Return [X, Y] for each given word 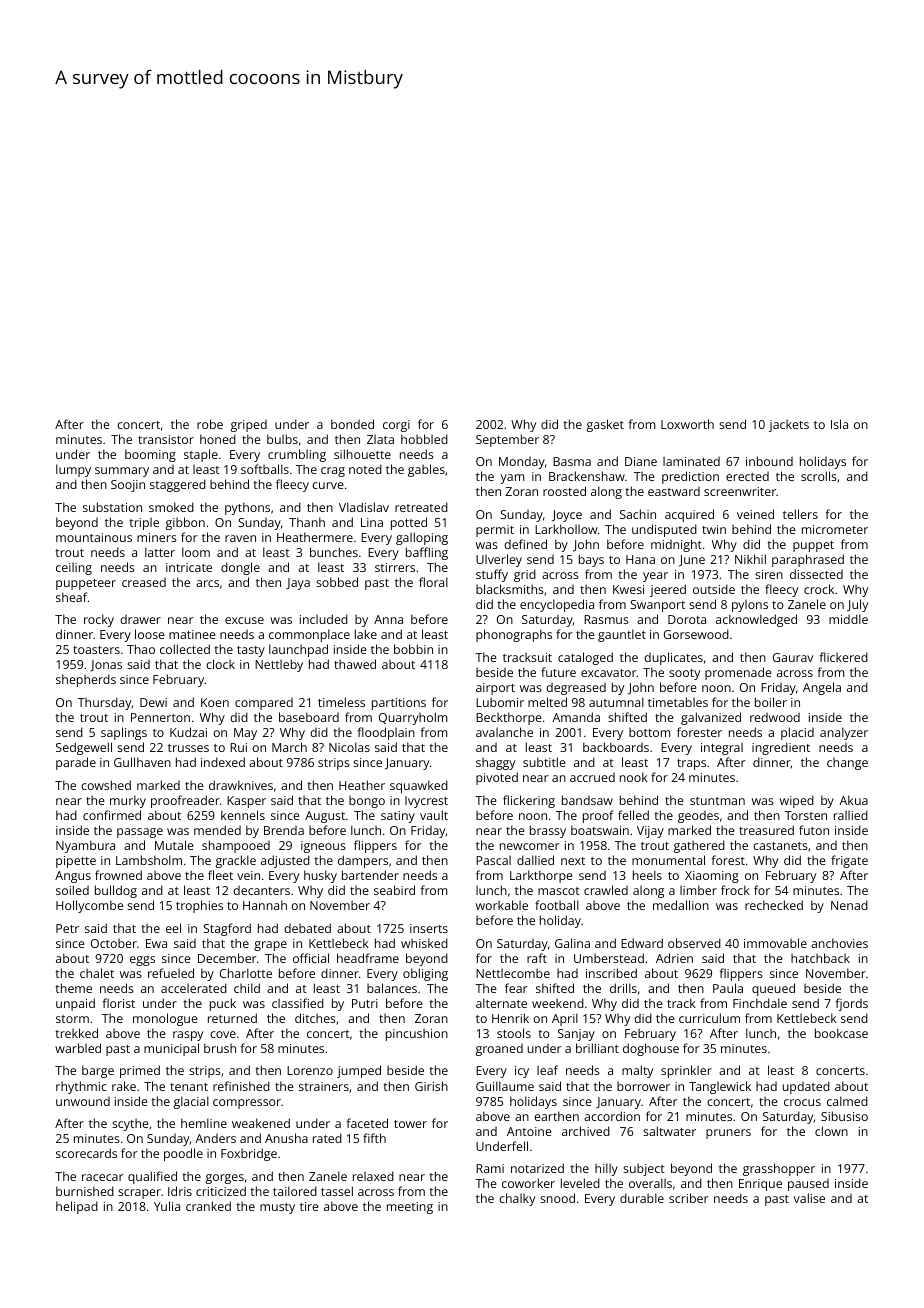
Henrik [510, 1018]
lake [366, 634]
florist [119, 1003]
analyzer [844, 733]
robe [210, 424]
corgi [396, 426]
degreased [576, 689]
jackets [789, 425]
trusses [188, 748]
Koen [215, 702]
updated [806, 1087]
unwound [83, 1101]
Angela [822, 688]
